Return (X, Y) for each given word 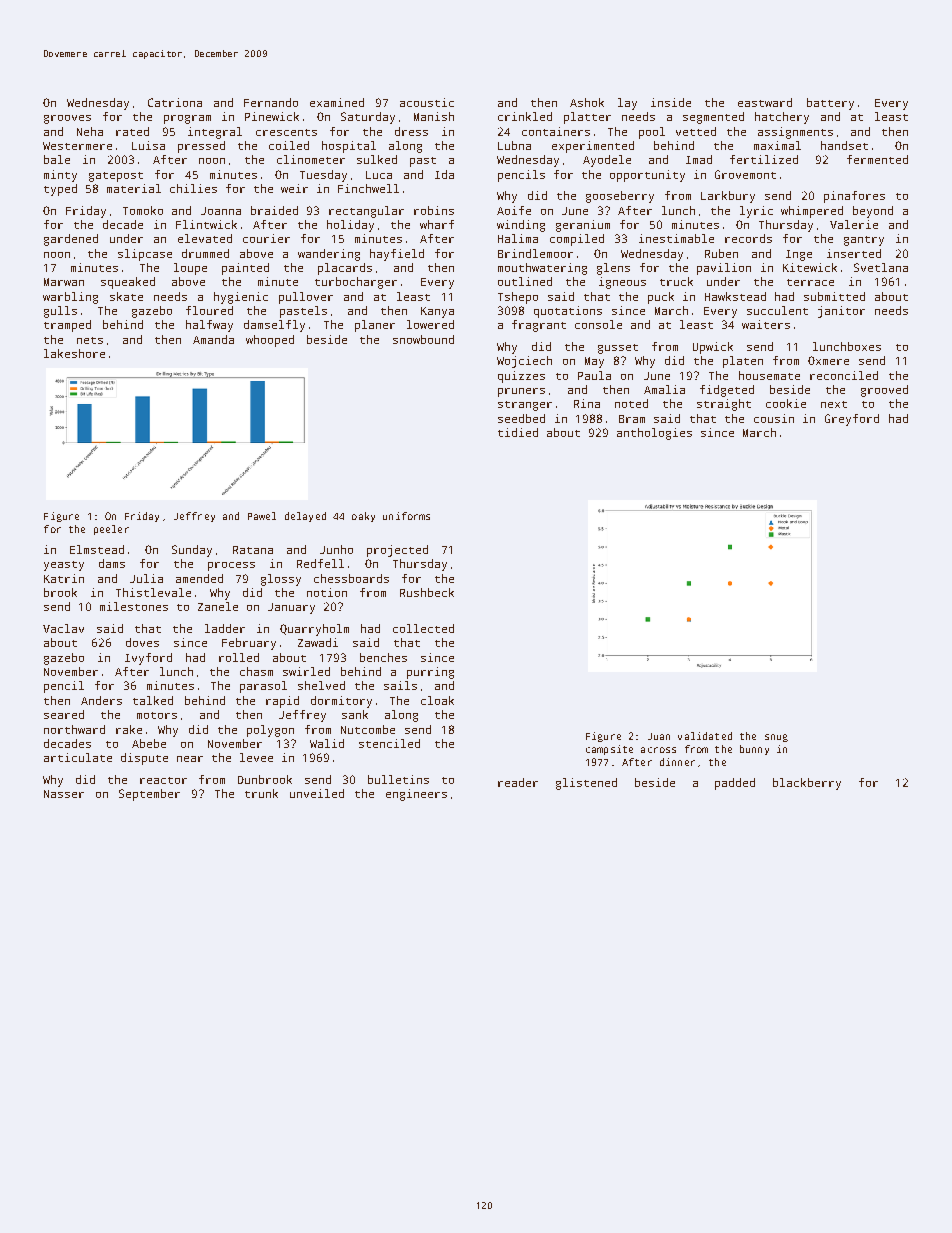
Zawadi (318, 642)
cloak (437, 700)
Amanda (213, 339)
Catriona (175, 102)
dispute (144, 759)
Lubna (514, 145)
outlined (525, 281)
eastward (765, 102)
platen (743, 362)
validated (705, 736)
